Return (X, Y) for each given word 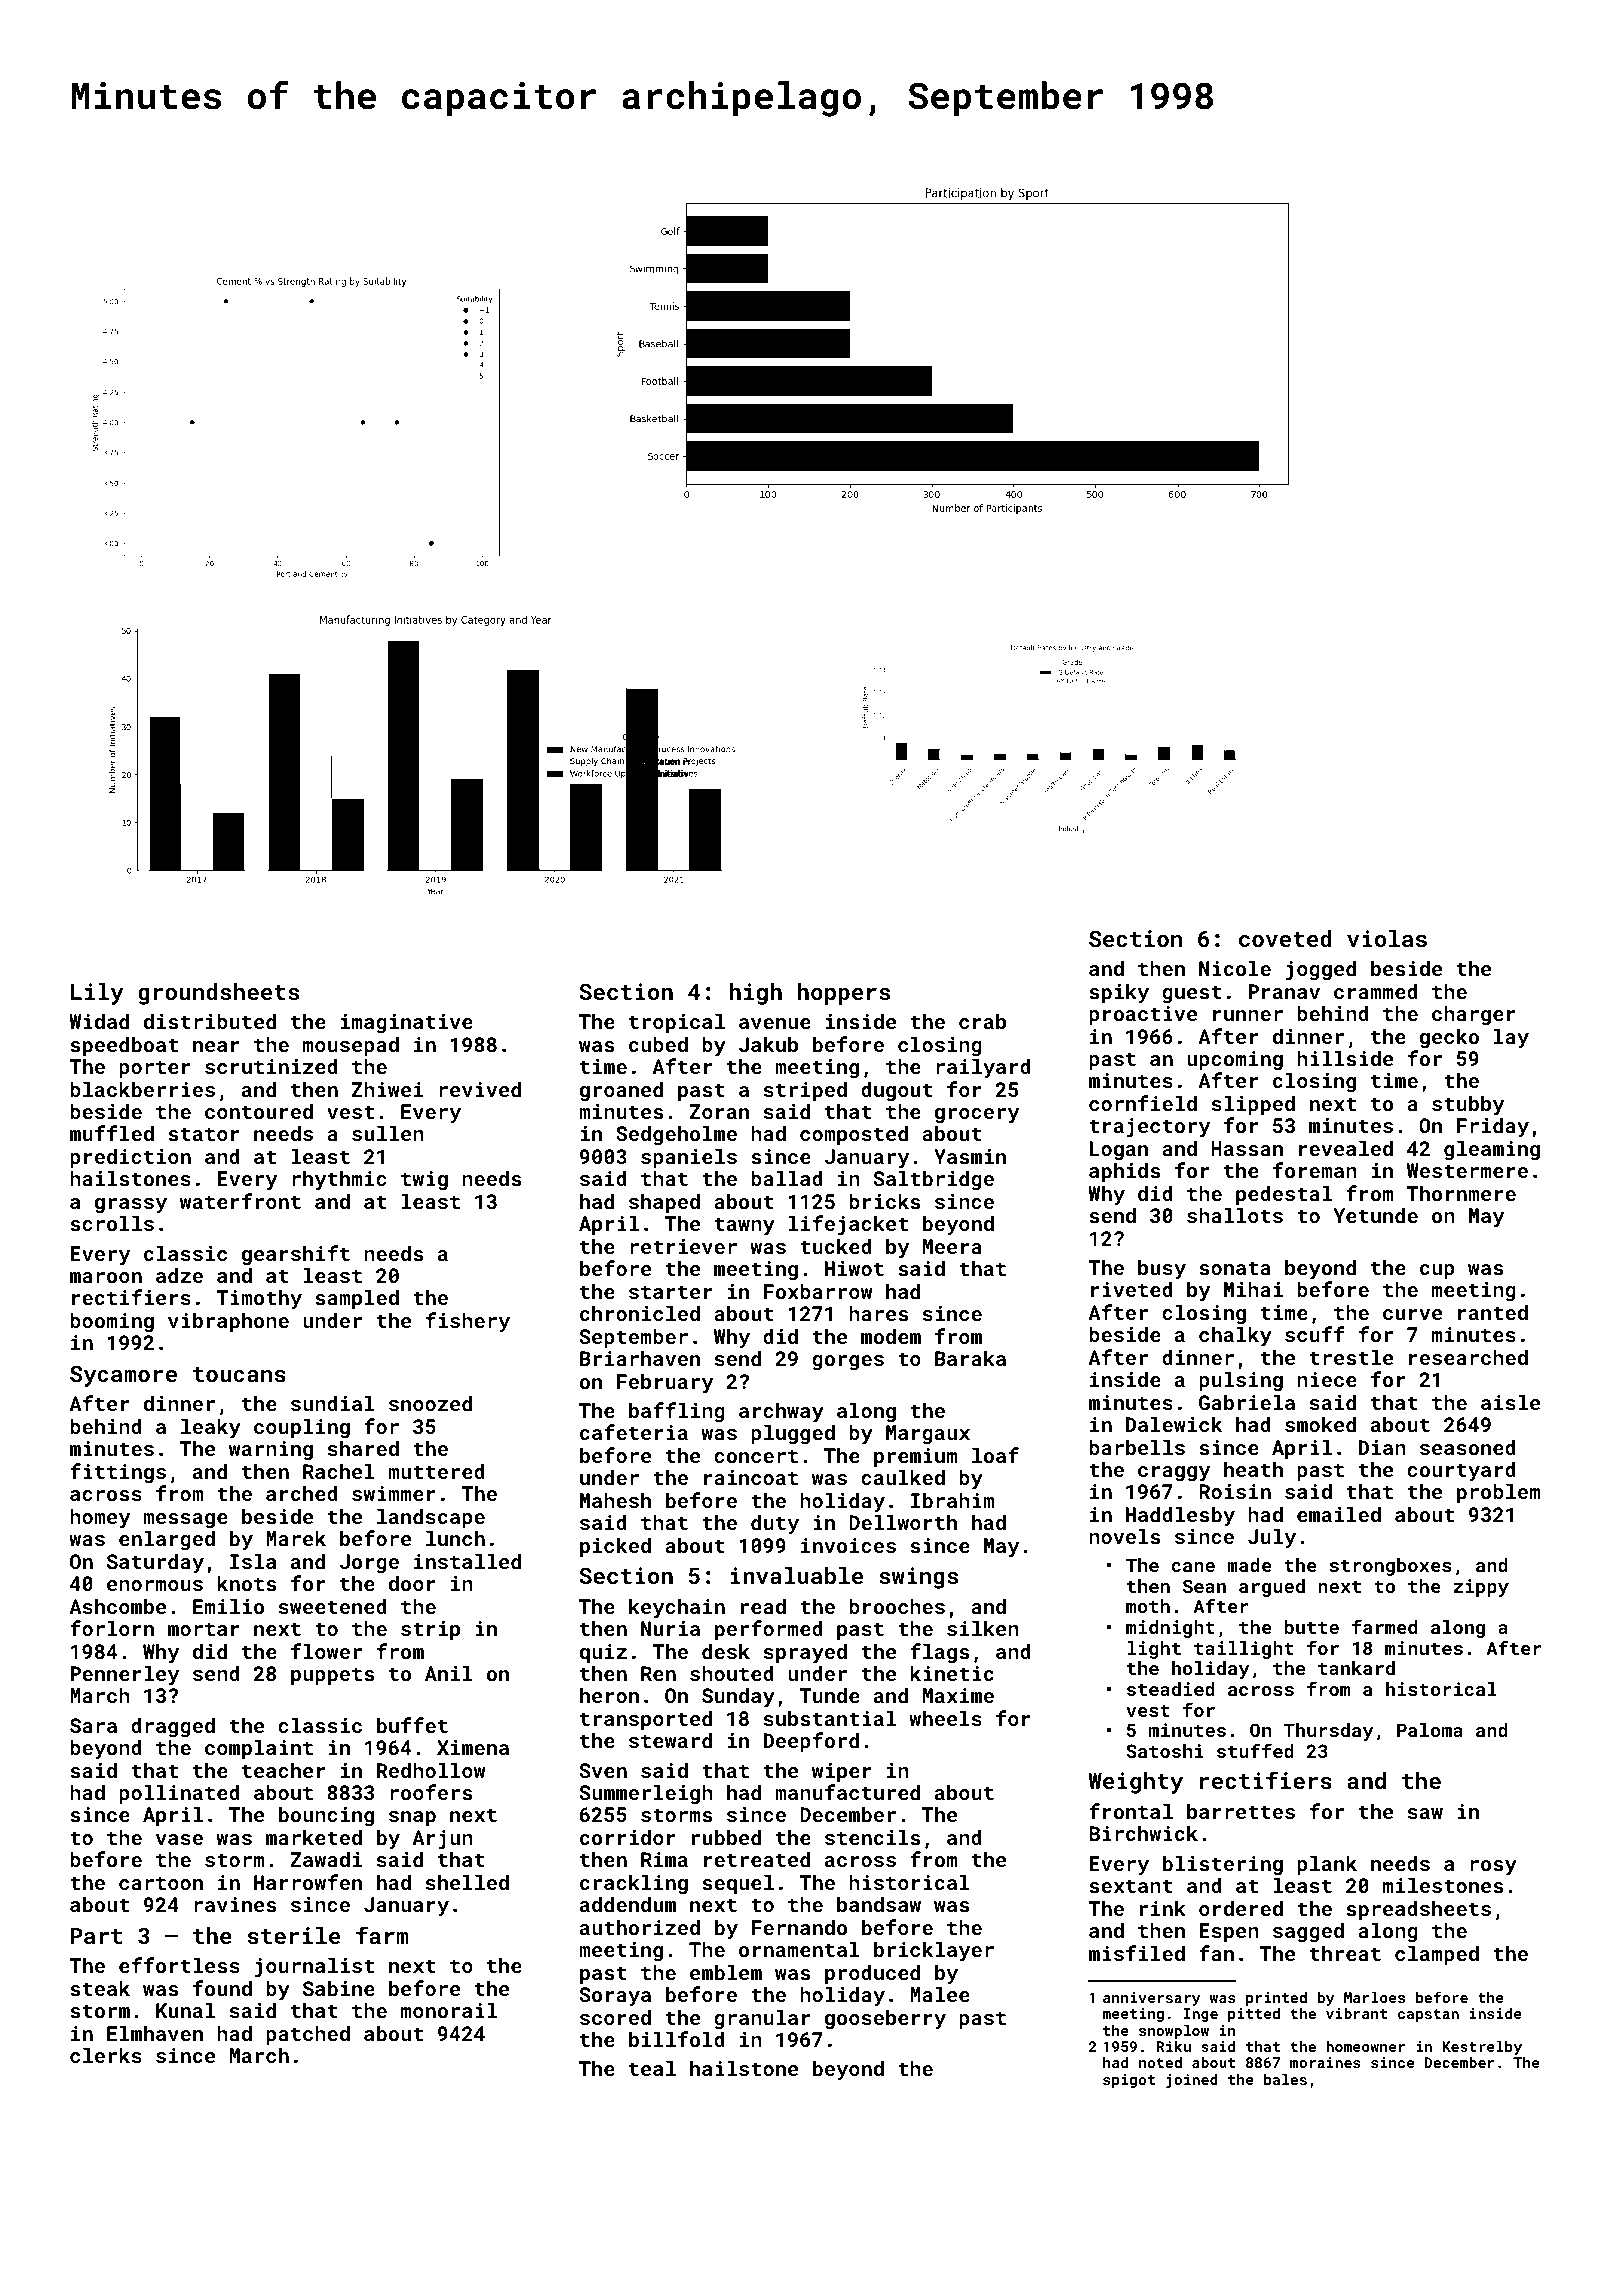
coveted (1285, 938)
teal (652, 2068)
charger (1474, 1015)
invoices (848, 1545)
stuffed (1255, 1750)
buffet (412, 1725)
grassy (131, 1206)
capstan (1428, 2015)
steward (670, 1740)
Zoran (719, 1111)
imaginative (407, 1023)
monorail (449, 2010)
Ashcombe (117, 1606)
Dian (1382, 1447)
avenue (775, 1023)
